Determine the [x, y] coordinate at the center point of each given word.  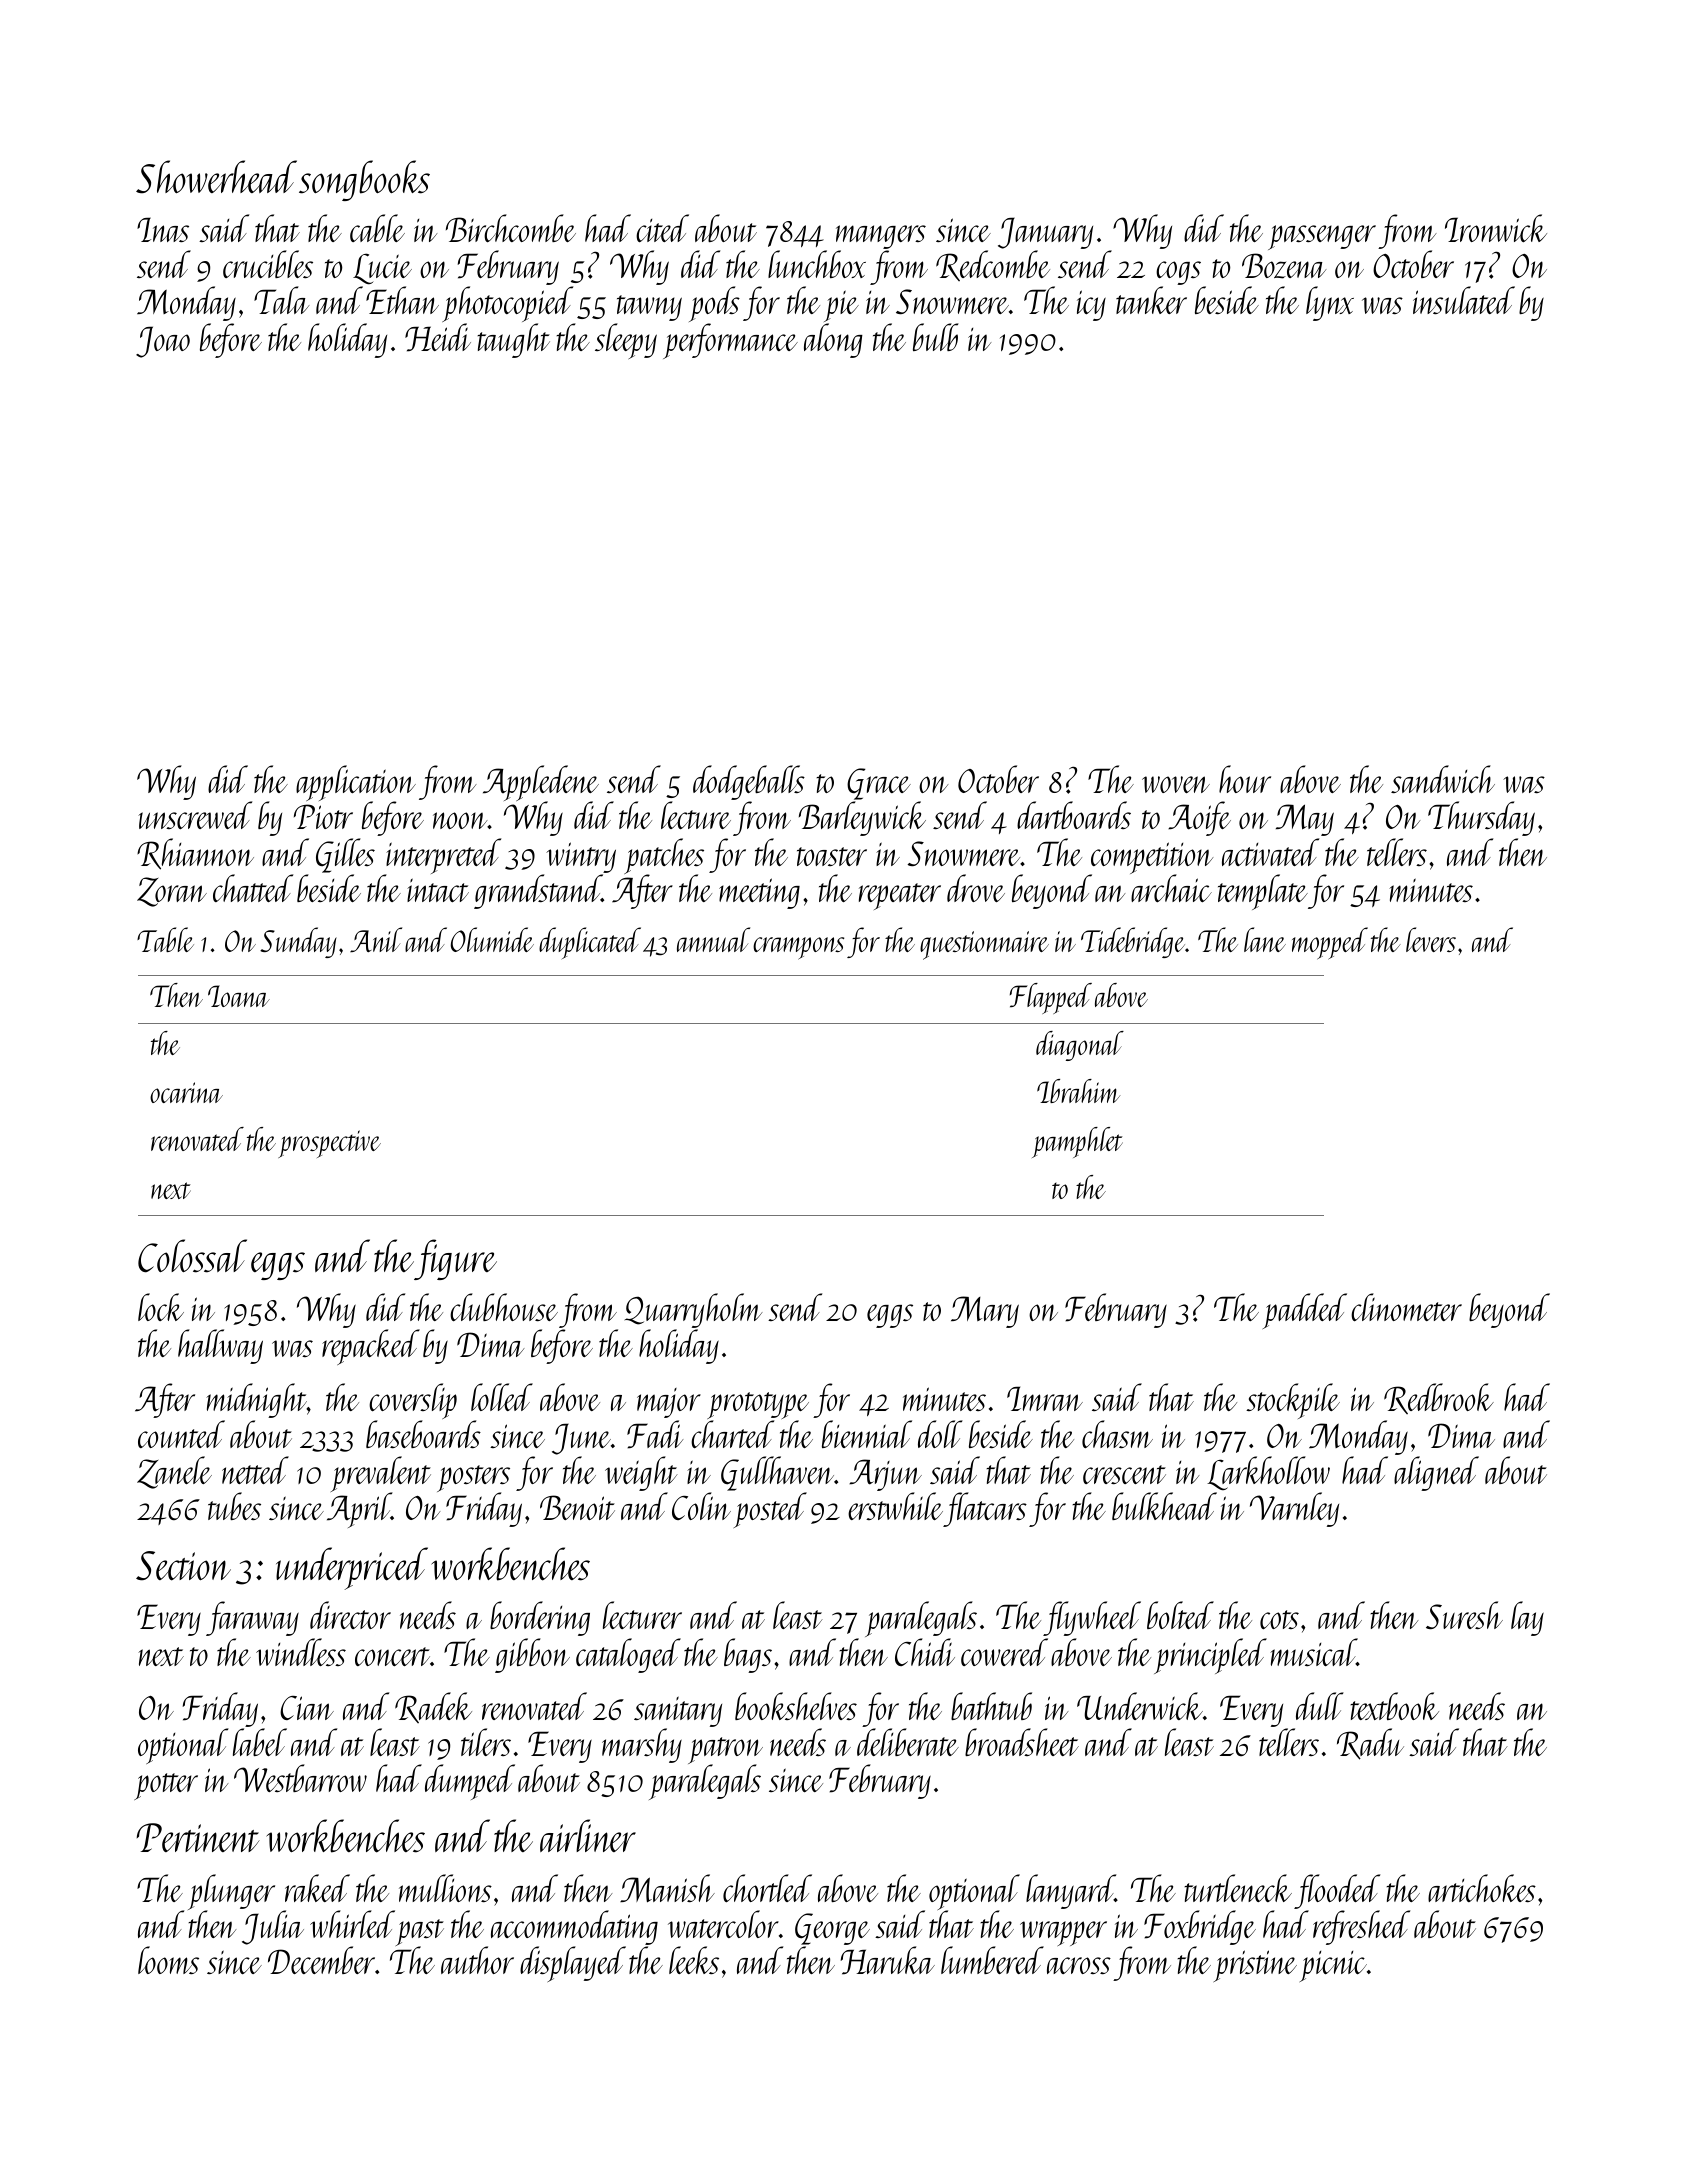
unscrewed [195, 815]
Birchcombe [511, 228]
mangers [881, 237]
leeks [694, 1960]
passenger [1322, 237]
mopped [1330, 943]
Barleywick [862, 818]
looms [168, 1960]
